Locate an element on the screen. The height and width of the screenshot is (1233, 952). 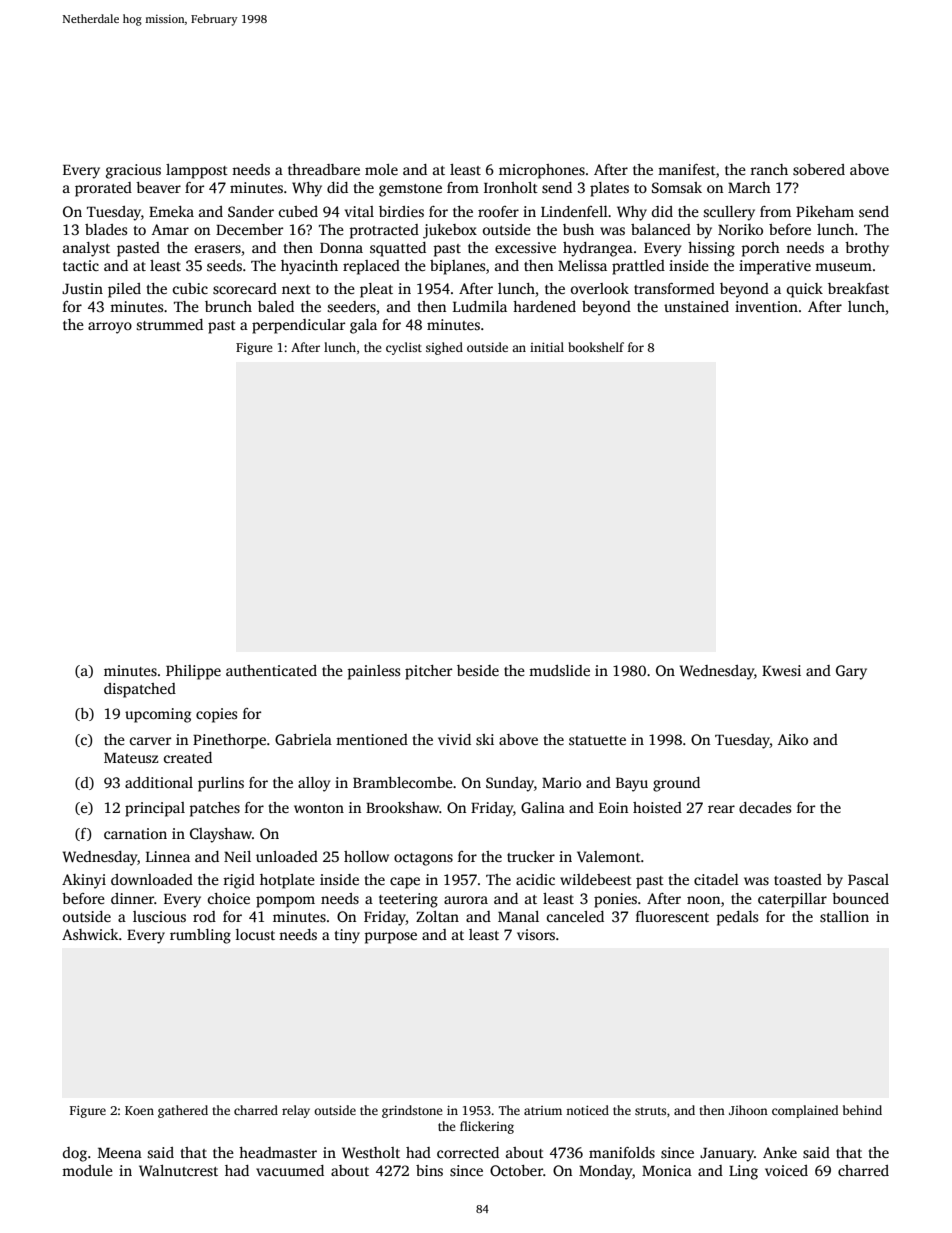
luscious is located at coordinates (159, 916).
